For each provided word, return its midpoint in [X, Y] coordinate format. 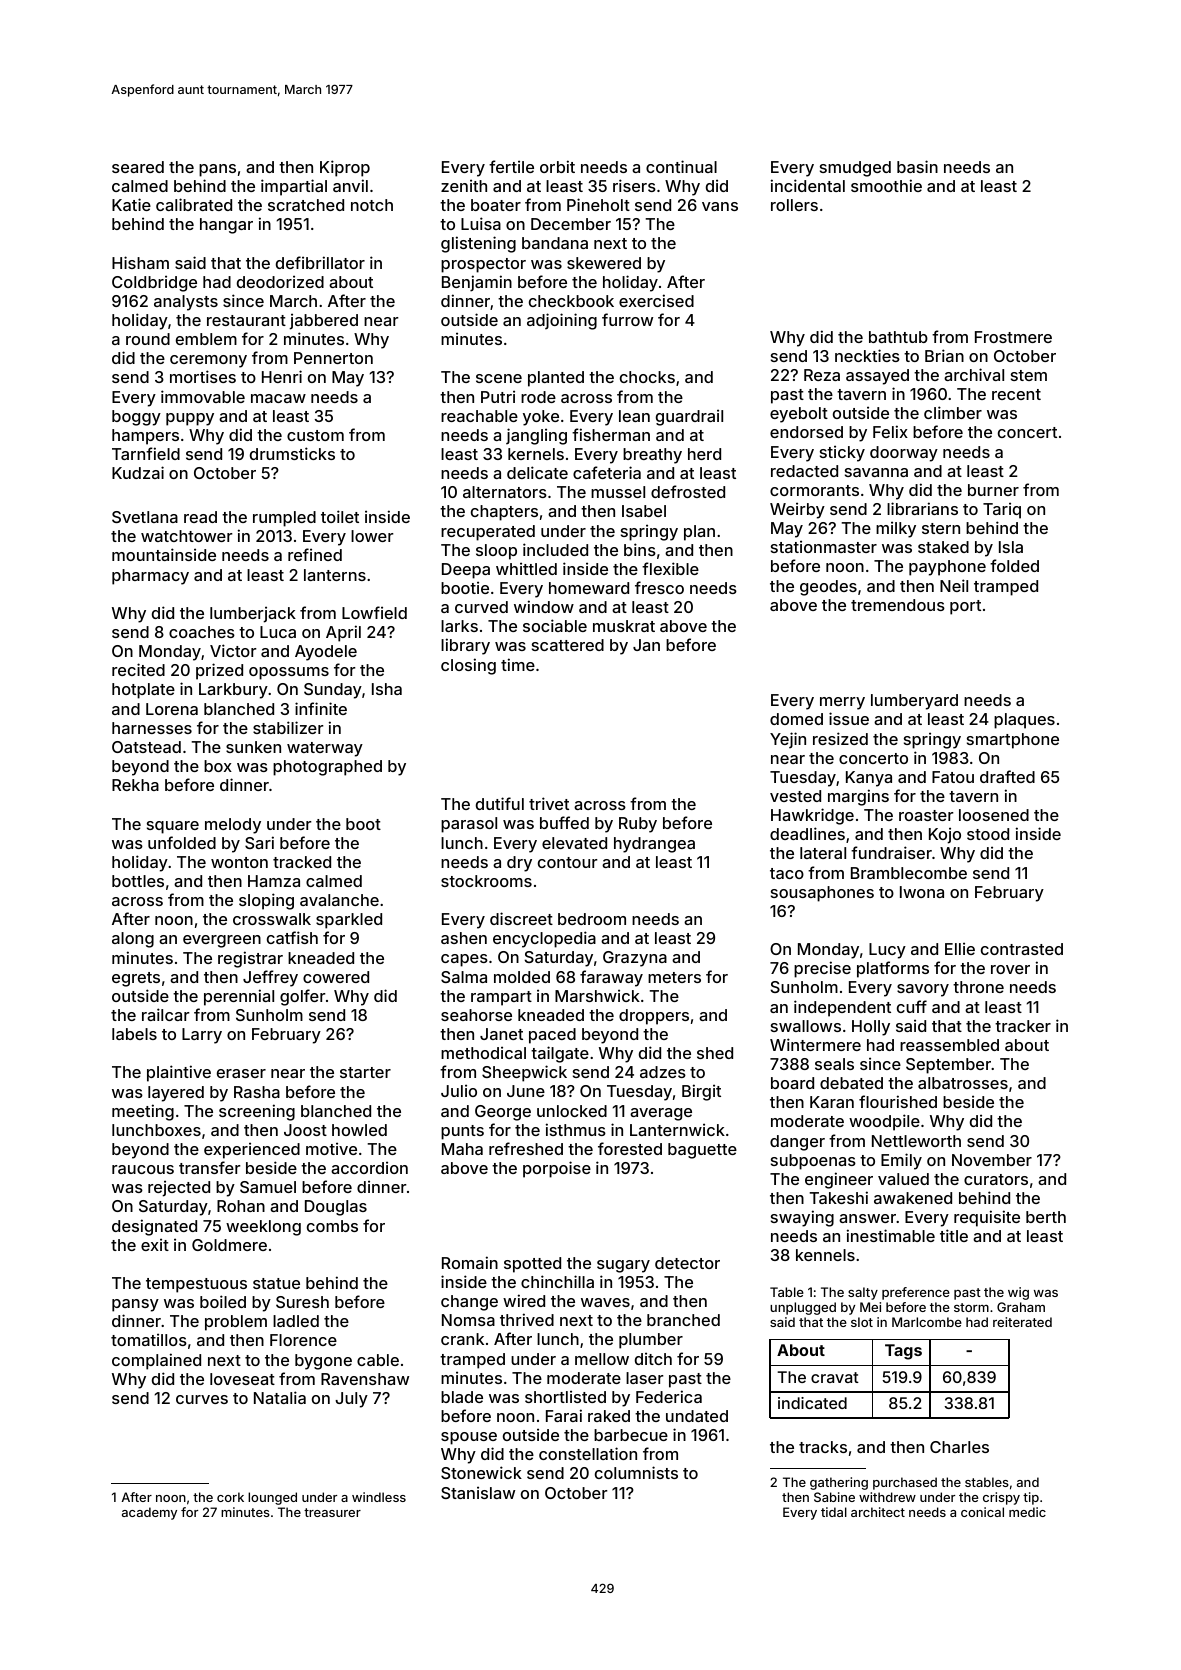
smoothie [886, 185]
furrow [627, 319]
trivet [549, 803]
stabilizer [288, 727]
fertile [511, 166]
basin [917, 166]
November [992, 1160]
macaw [278, 398]
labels [134, 1034]
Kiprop [345, 168]
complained [156, 1361]
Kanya [869, 779]
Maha [462, 1149]
